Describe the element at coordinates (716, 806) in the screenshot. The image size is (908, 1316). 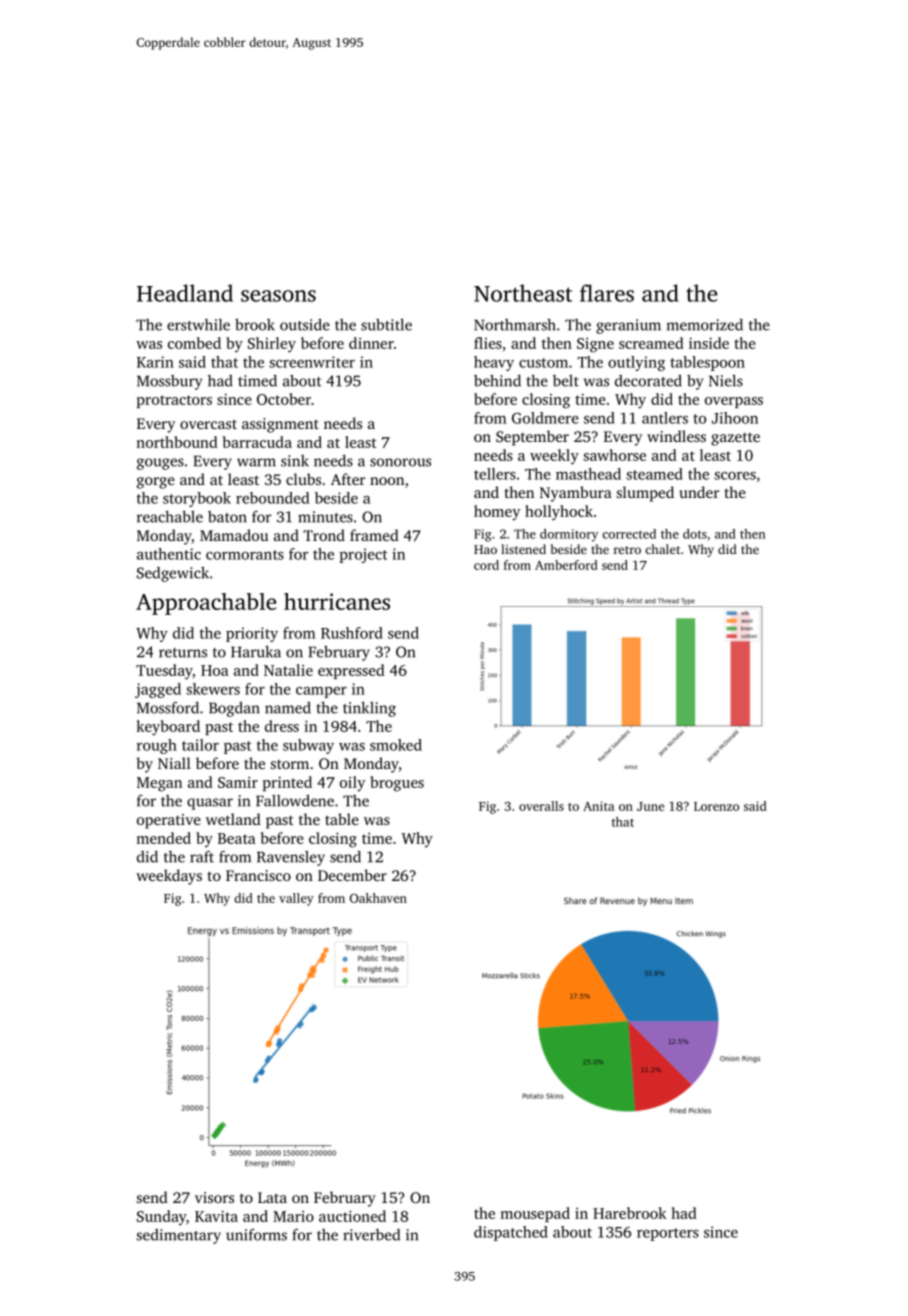
I see `Lorenzo` at that location.
